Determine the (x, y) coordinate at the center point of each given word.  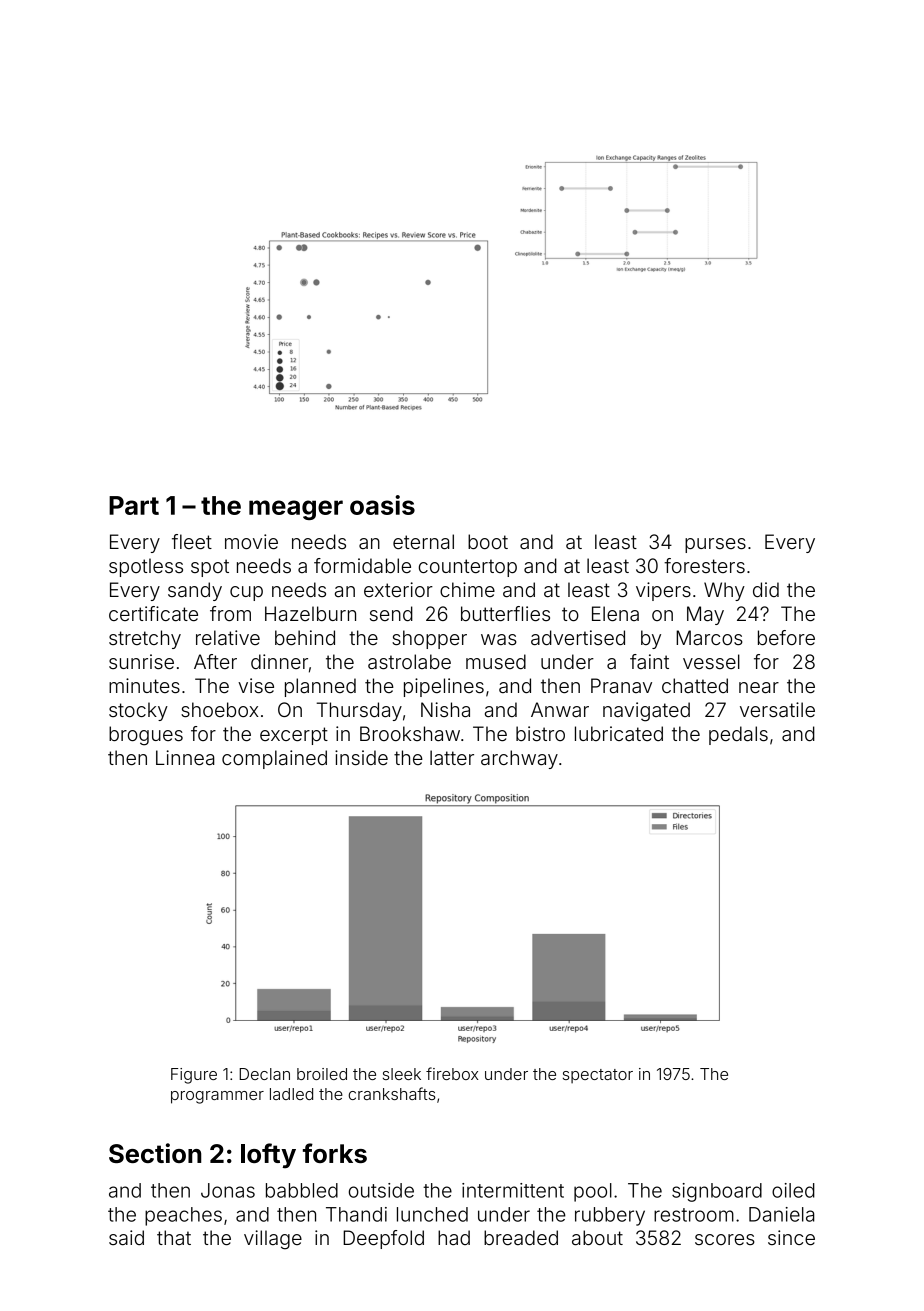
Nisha (445, 709)
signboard (717, 1192)
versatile (777, 709)
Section (155, 1153)
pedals (738, 735)
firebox (452, 1073)
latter (452, 757)
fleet (192, 541)
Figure (194, 1076)
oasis (382, 505)
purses (715, 545)
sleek (402, 1074)
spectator (598, 1076)
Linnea (185, 757)
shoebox (220, 709)
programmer (217, 1097)
